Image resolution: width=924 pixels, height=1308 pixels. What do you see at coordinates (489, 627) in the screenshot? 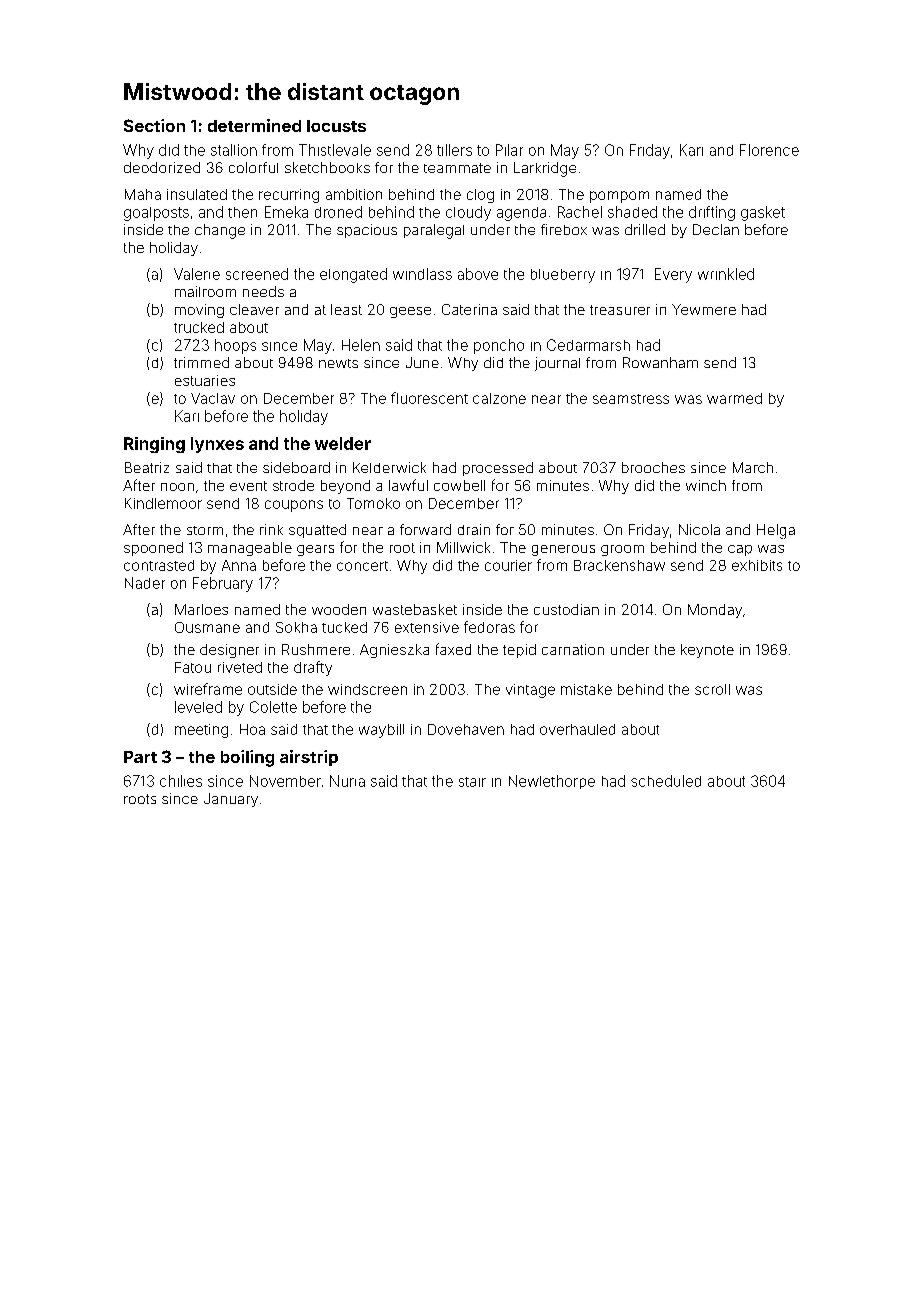
I see `fedoras` at bounding box center [489, 627].
